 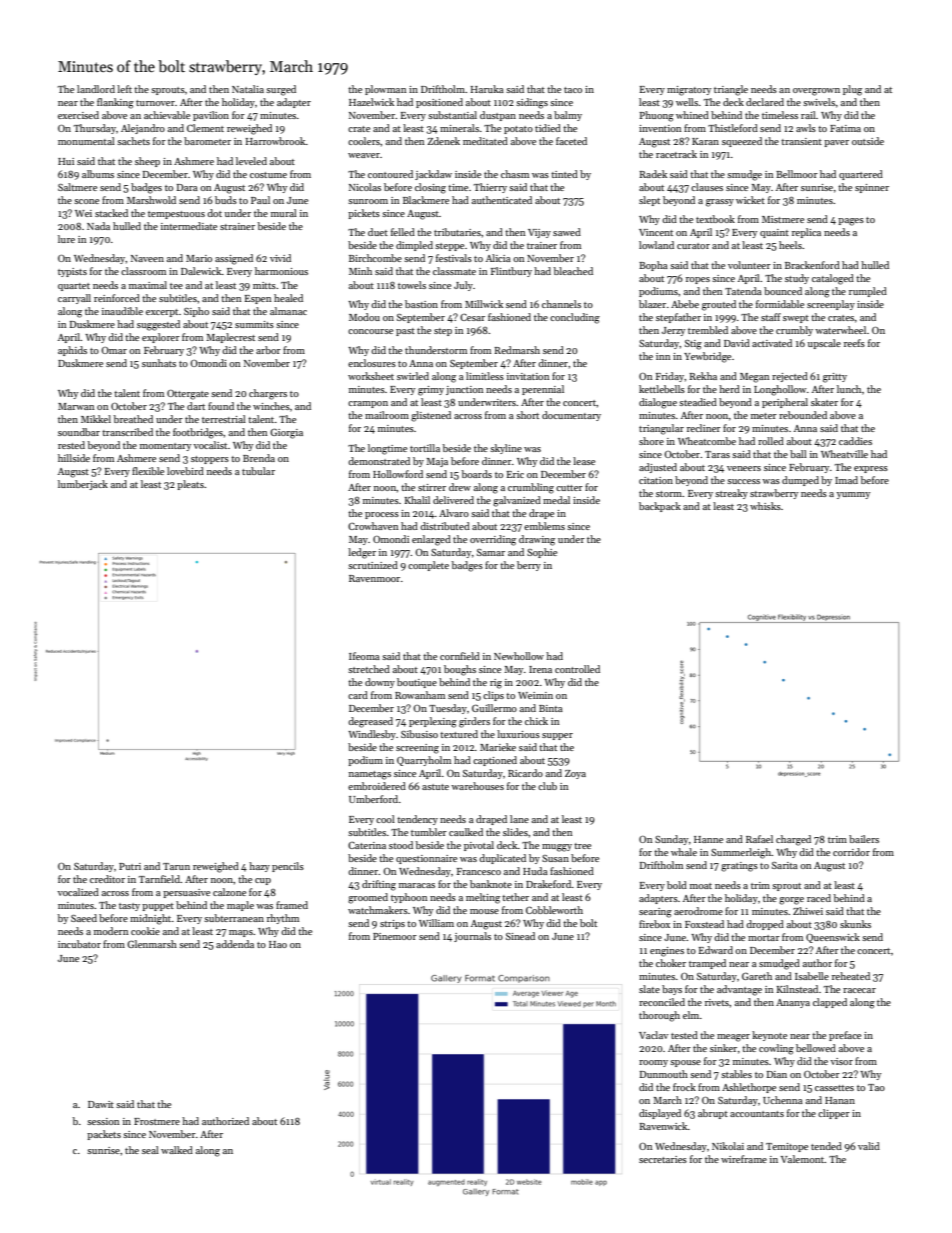 I want to click on plug, so click(x=852, y=90).
